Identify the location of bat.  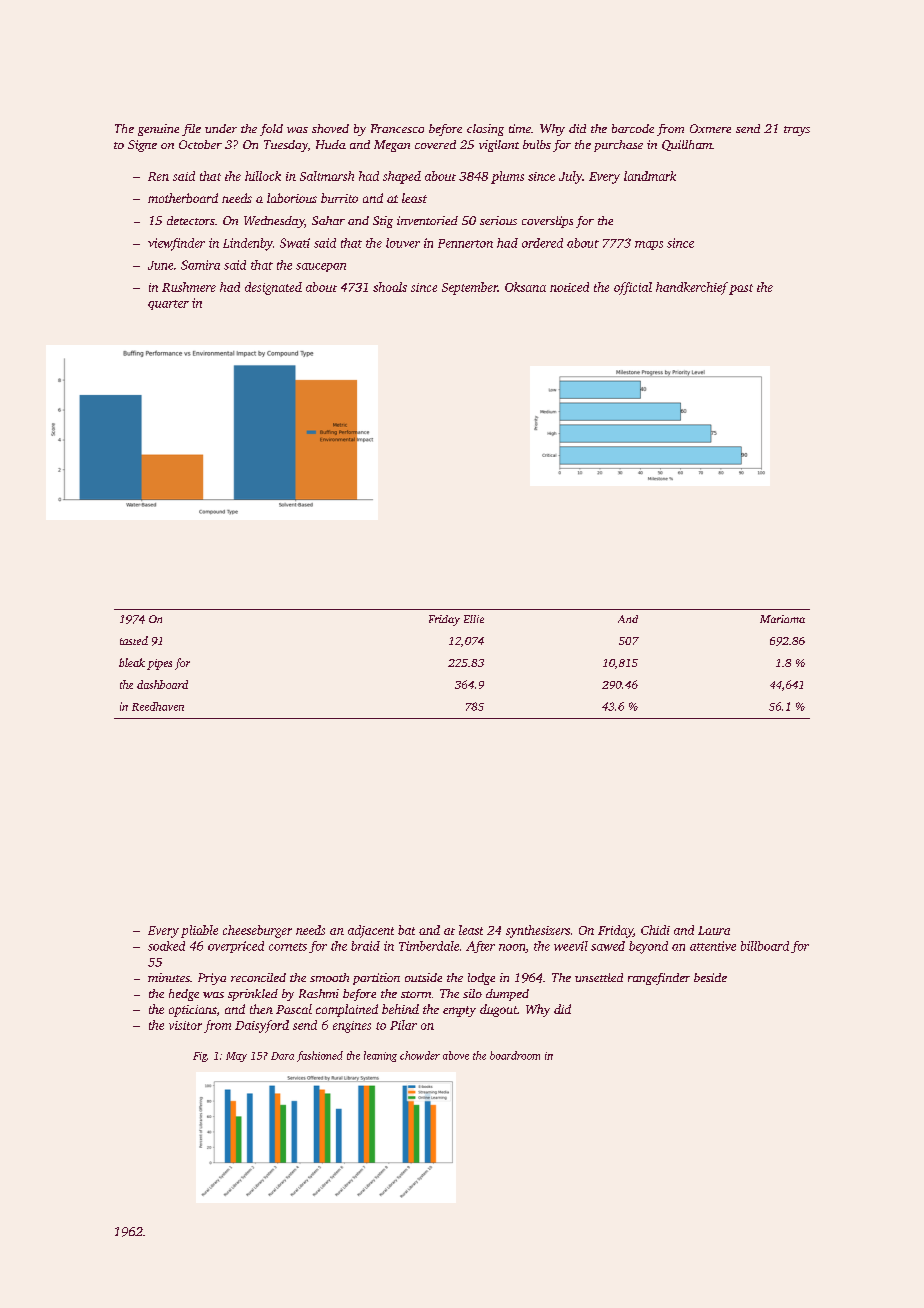
(406, 930).
